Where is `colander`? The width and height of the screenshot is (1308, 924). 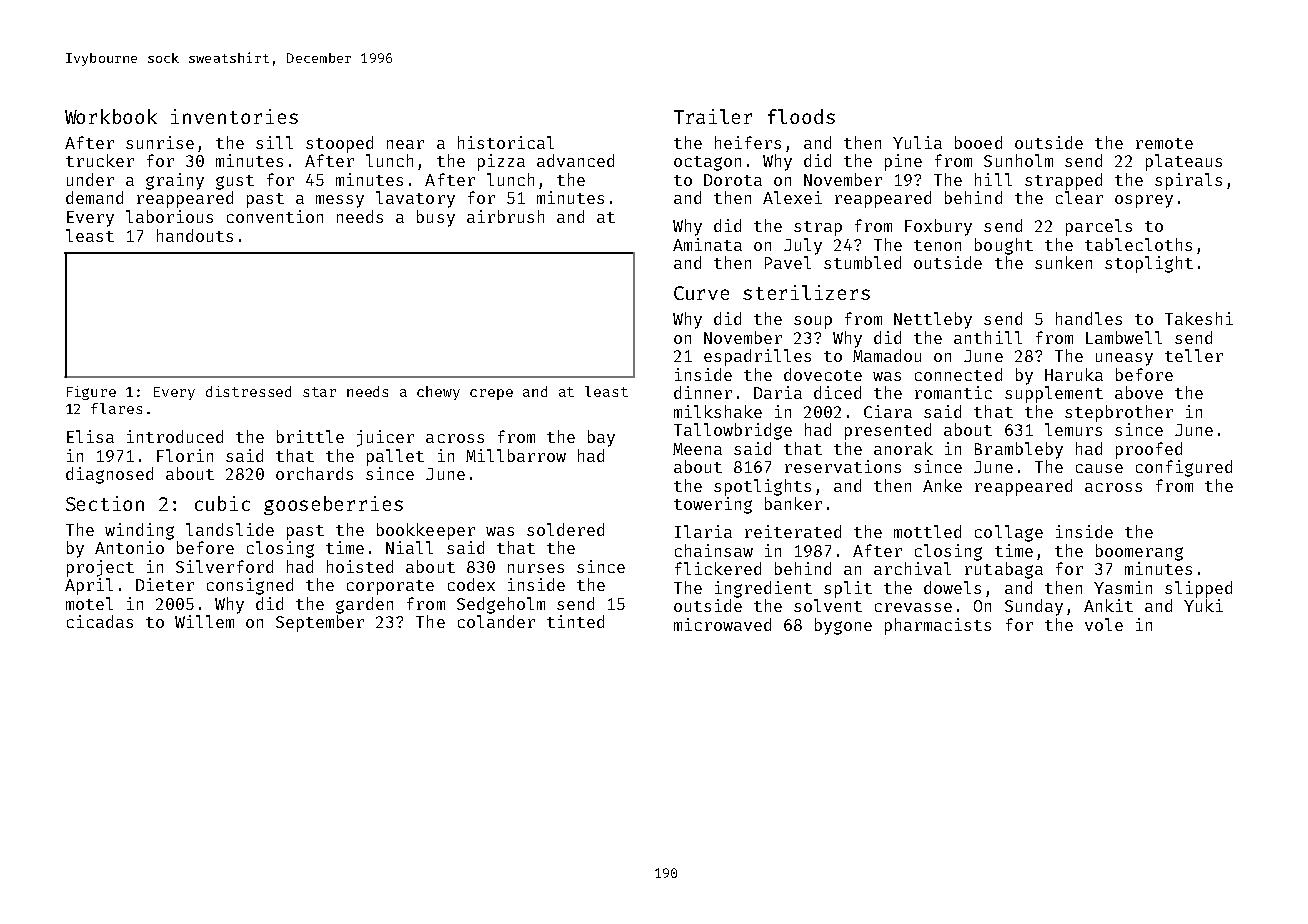 colander is located at coordinates (496, 621).
